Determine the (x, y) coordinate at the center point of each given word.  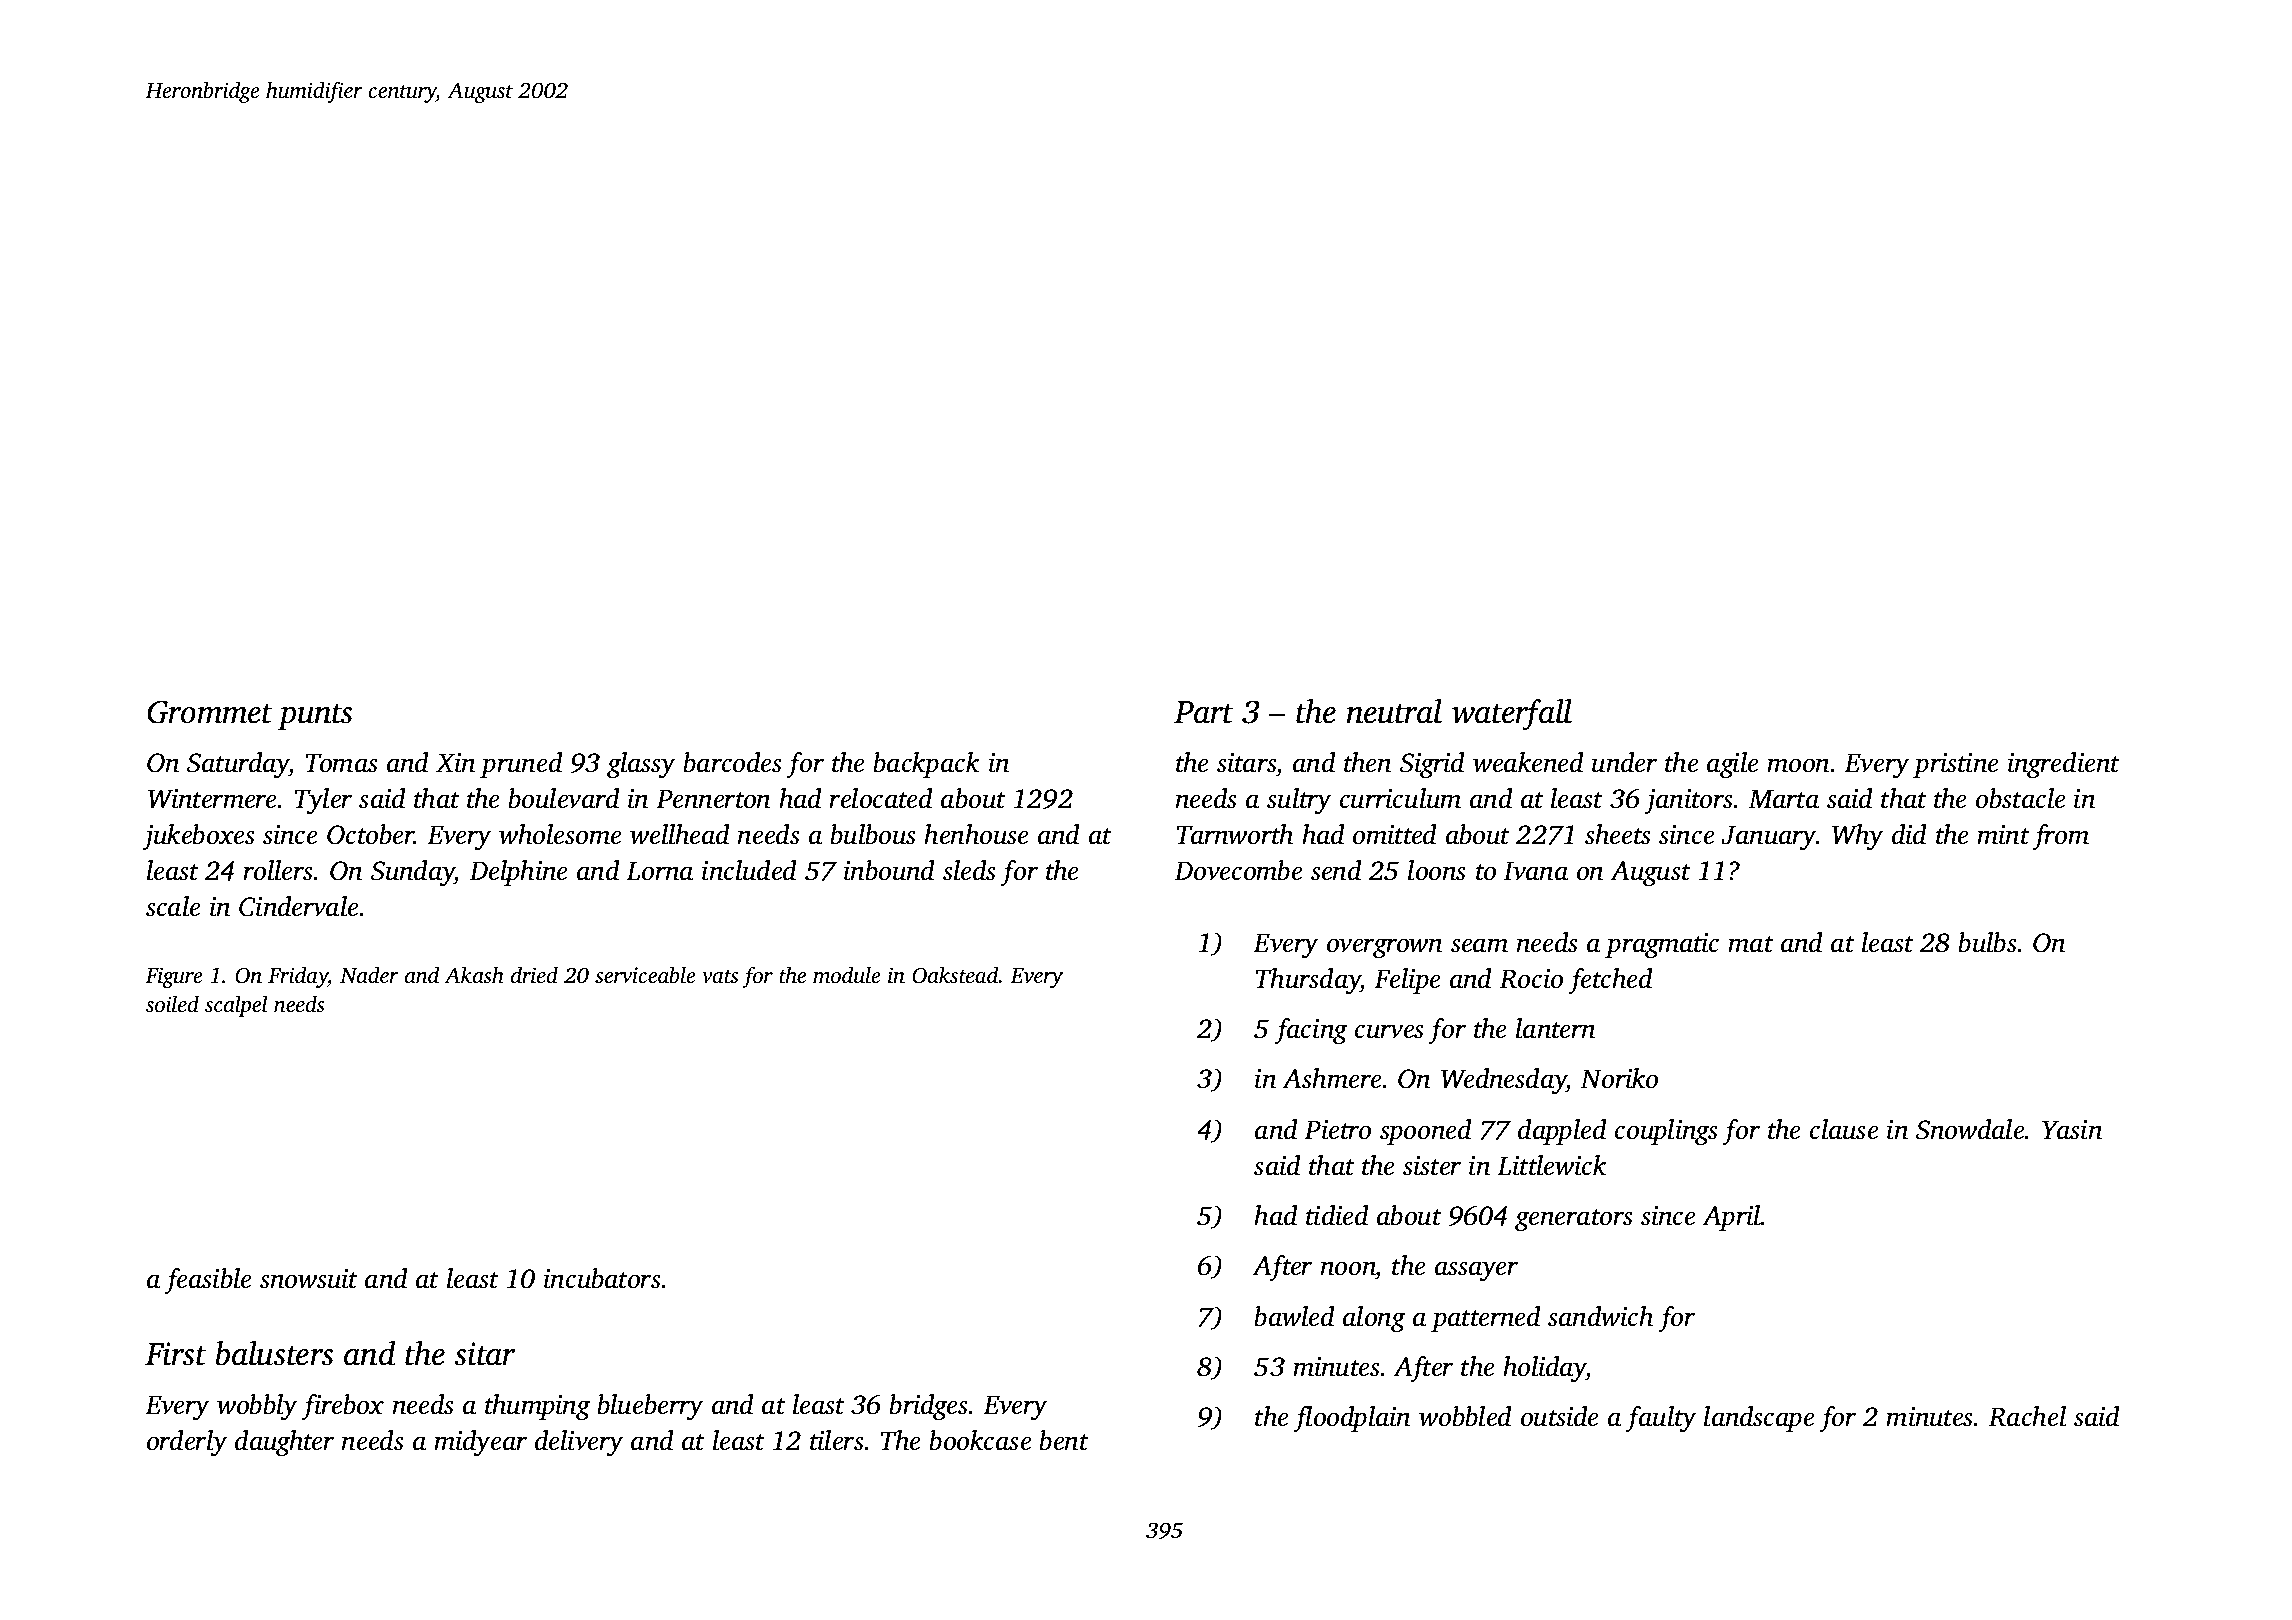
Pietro (1337, 1130)
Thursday (1308, 981)
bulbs (1987, 942)
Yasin (2072, 1130)
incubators (602, 1278)
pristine (1956, 765)
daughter (284, 1443)
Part (1204, 712)
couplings (1666, 1132)
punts (315, 717)
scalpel (236, 1006)
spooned (1426, 1132)
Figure (174, 977)
